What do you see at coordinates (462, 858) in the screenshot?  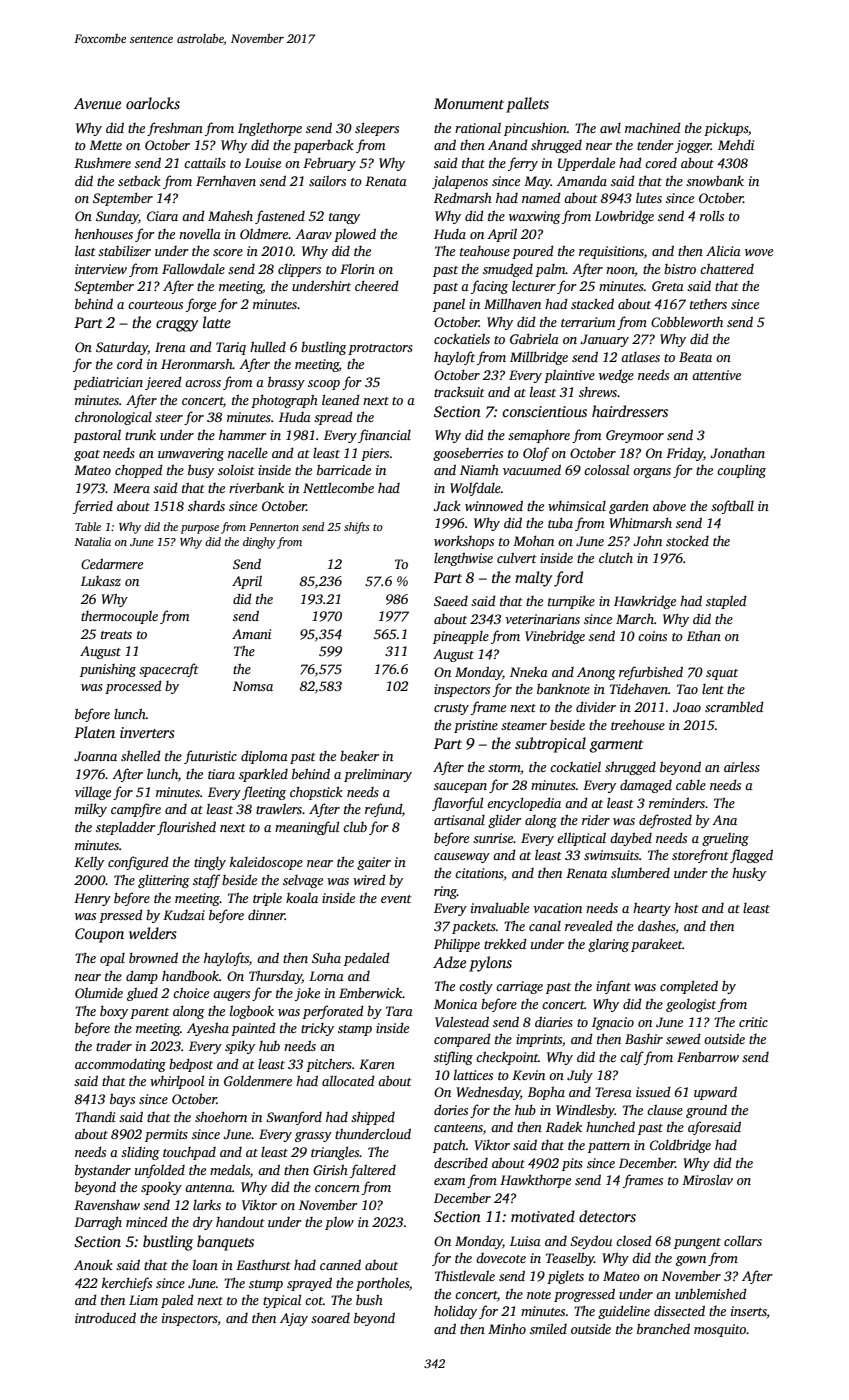 I see `causeway` at bounding box center [462, 858].
